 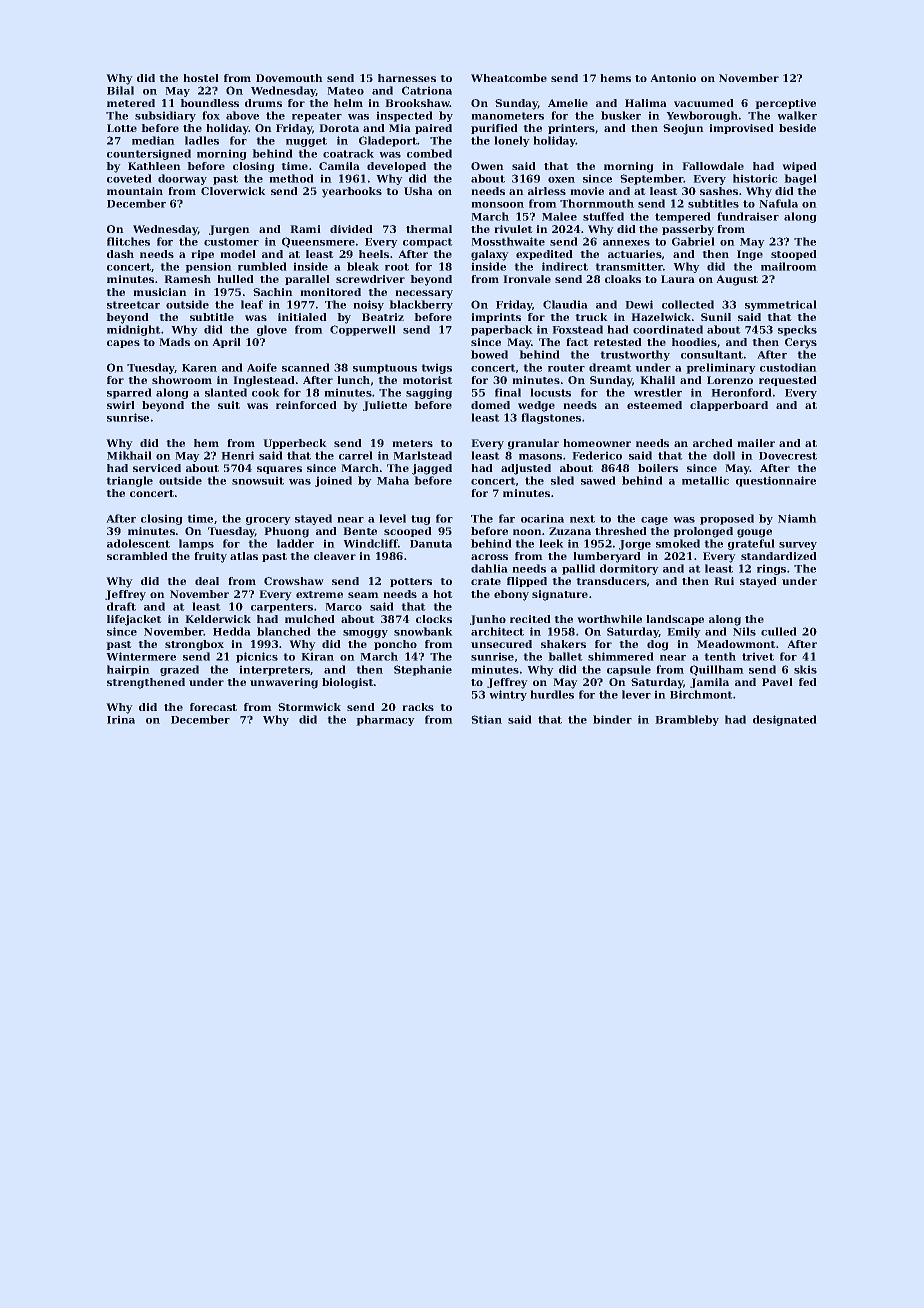 What do you see at coordinates (213, 707) in the document?
I see `forecast` at bounding box center [213, 707].
